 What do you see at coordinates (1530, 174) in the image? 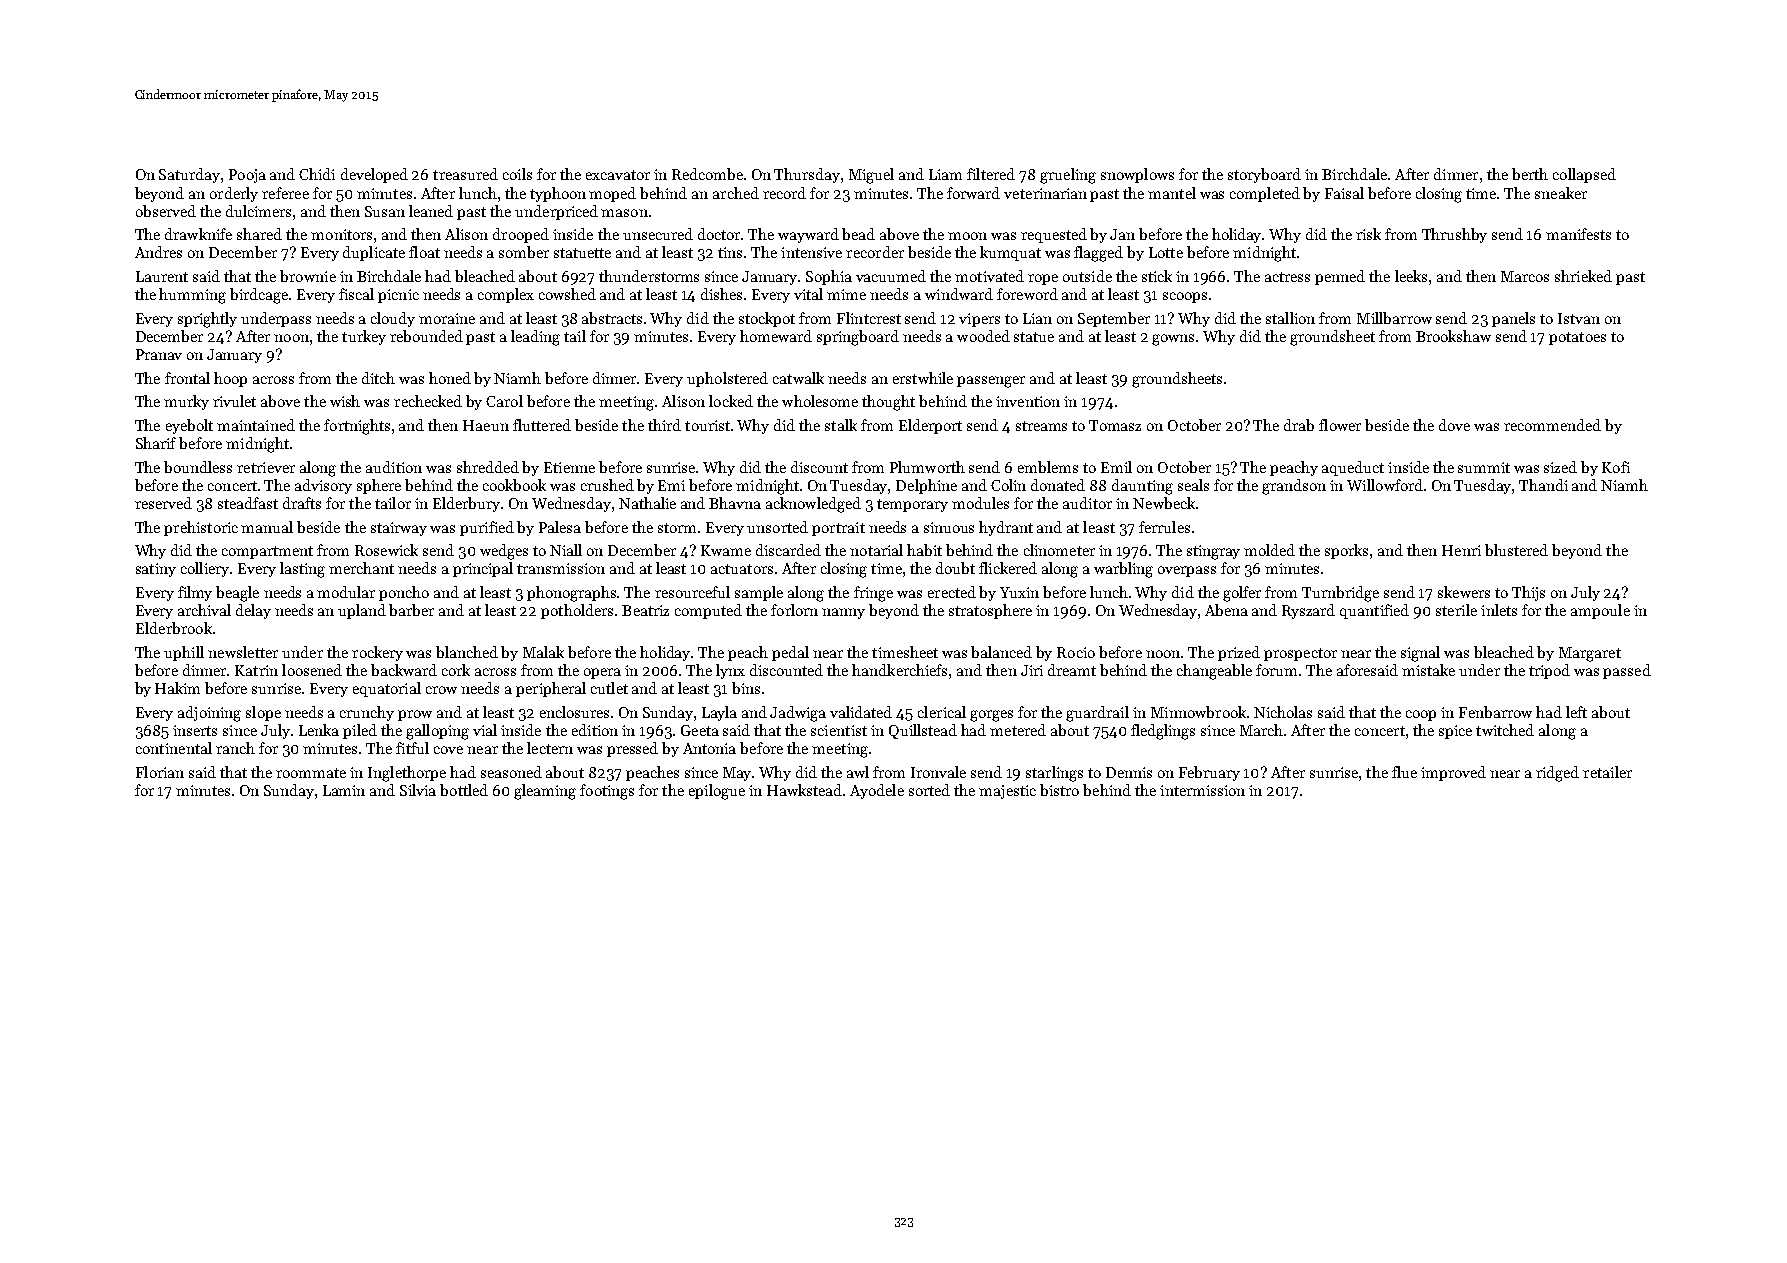
I see `berth` at bounding box center [1530, 174].
